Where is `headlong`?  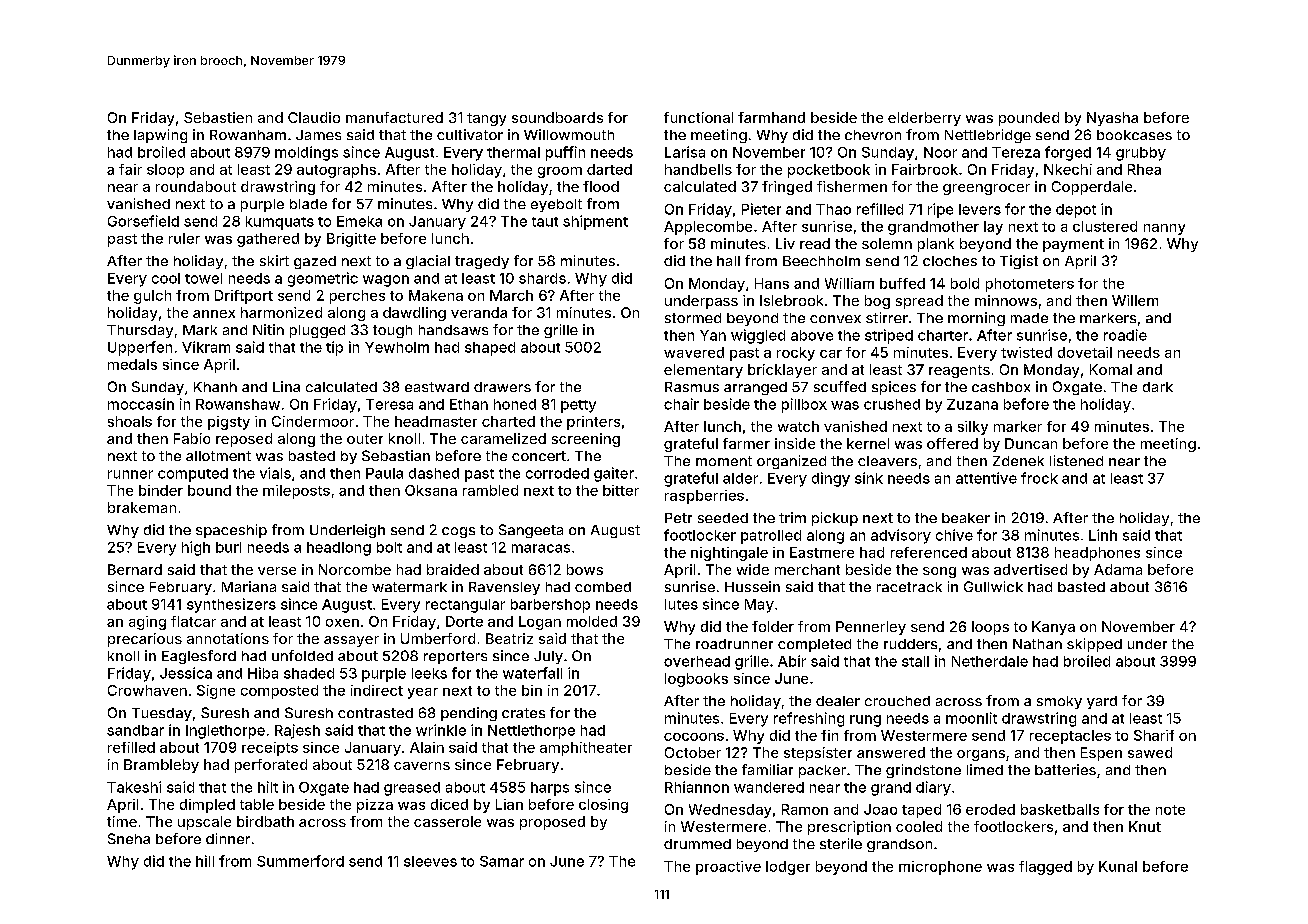 headlong is located at coordinates (339, 549).
